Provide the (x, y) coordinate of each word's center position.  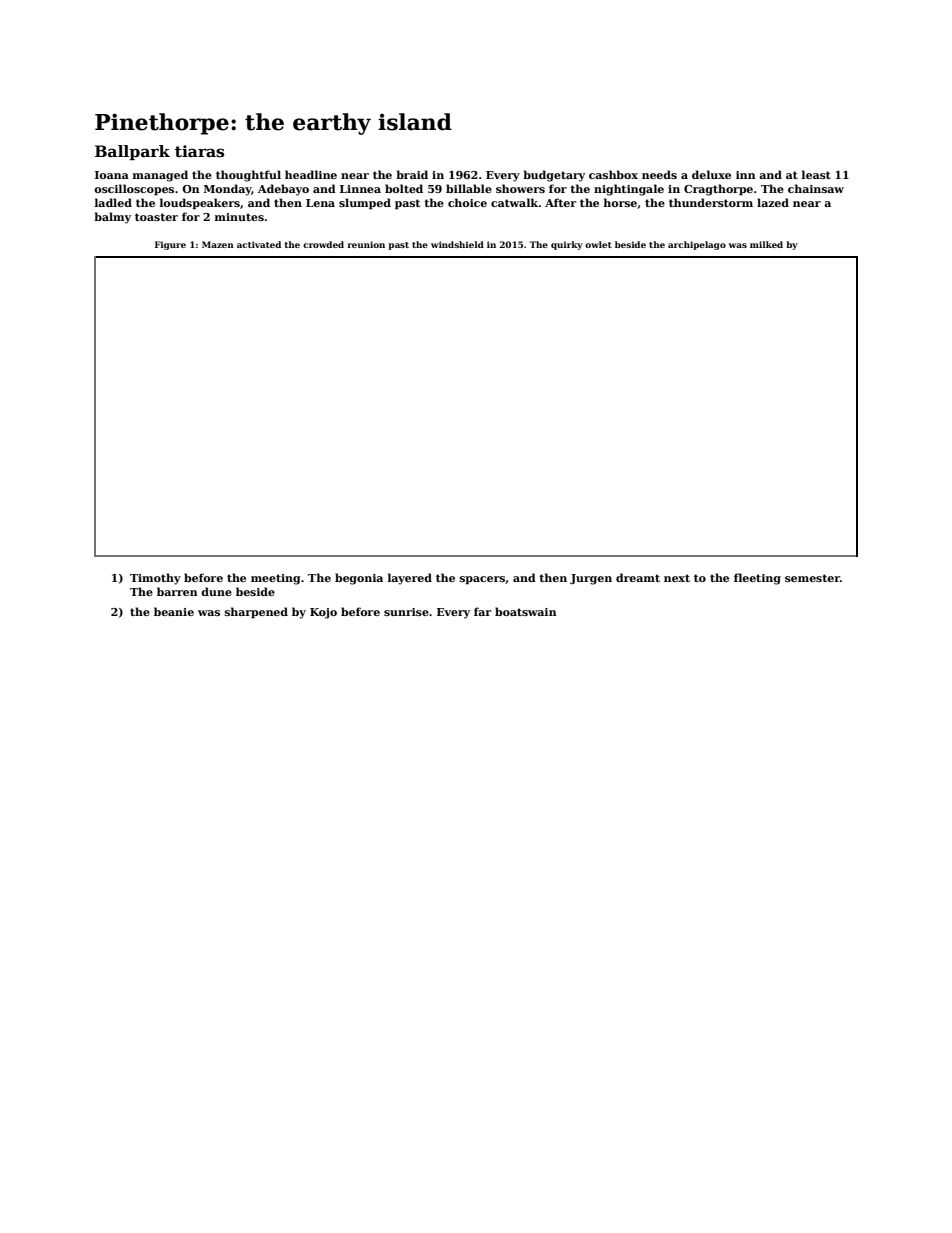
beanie (174, 611)
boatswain (526, 611)
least (816, 174)
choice (467, 202)
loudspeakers (200, 204)
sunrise (406, 612)
